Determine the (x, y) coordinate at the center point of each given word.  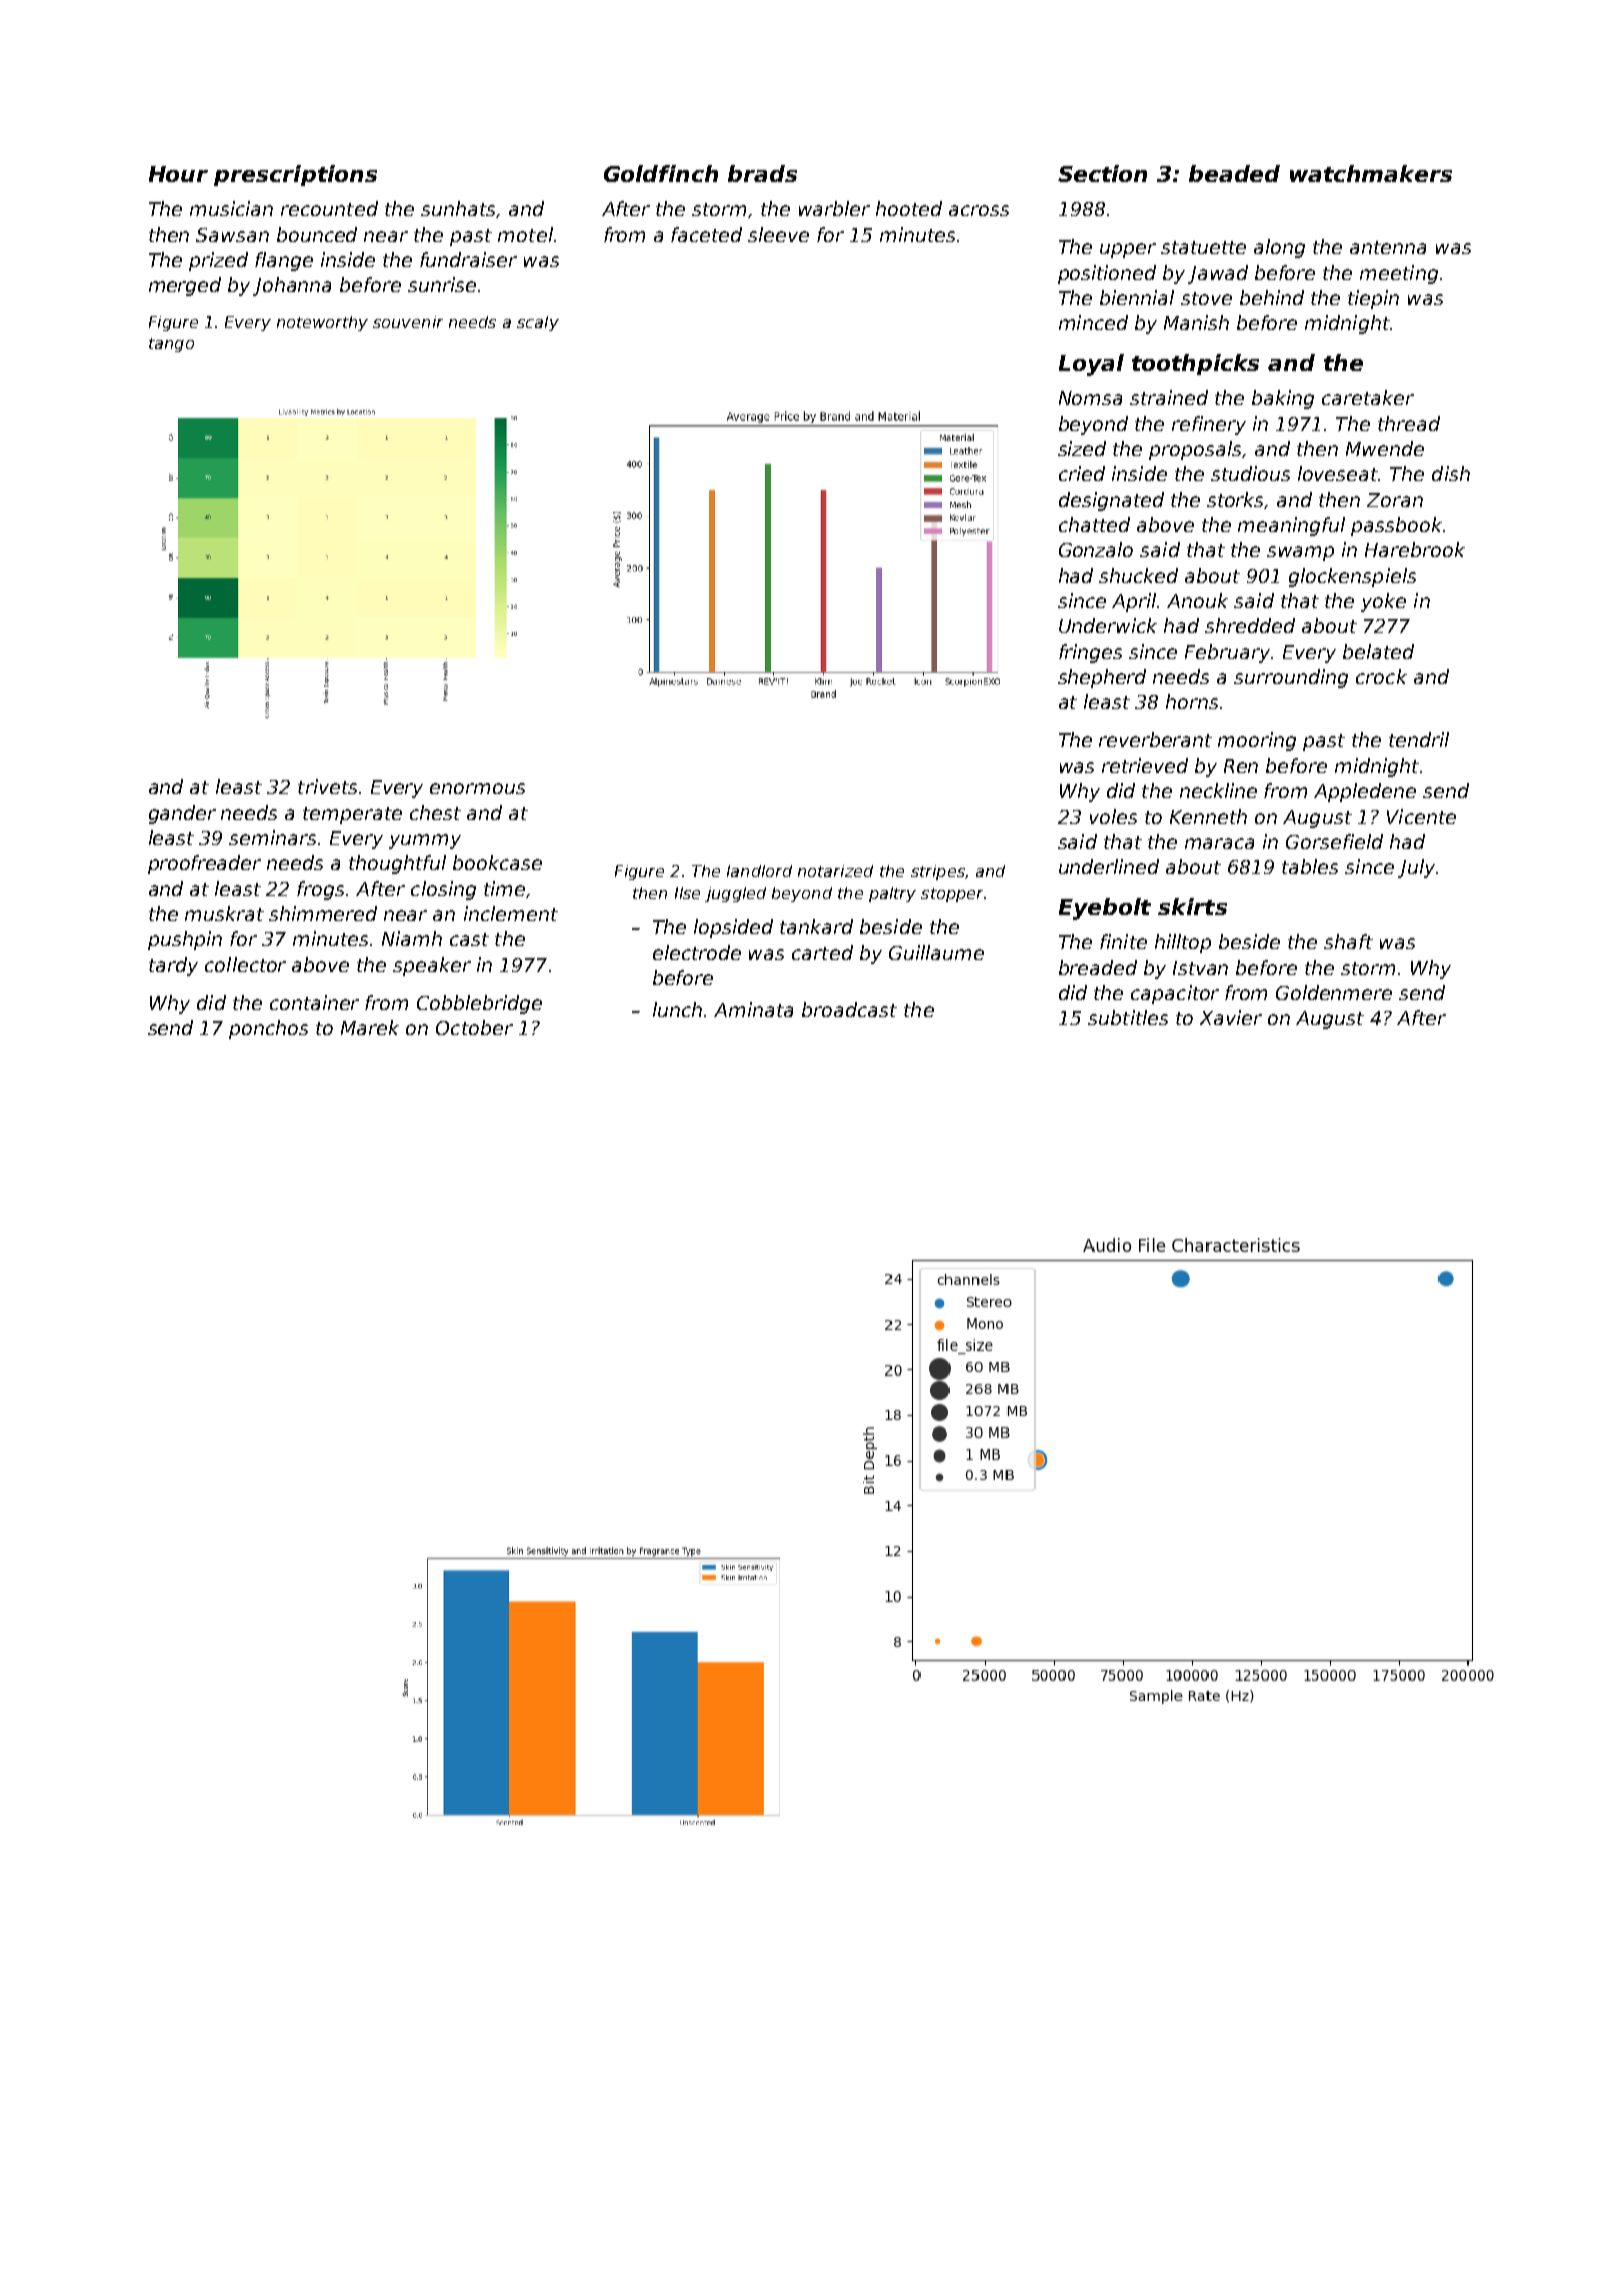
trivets (327, 786)
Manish (1196, 322)
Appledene (1365, 792)
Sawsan (232, 235)
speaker (432, 966)
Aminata (753, 1009)
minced (1093, 322)
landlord (759, 871)
